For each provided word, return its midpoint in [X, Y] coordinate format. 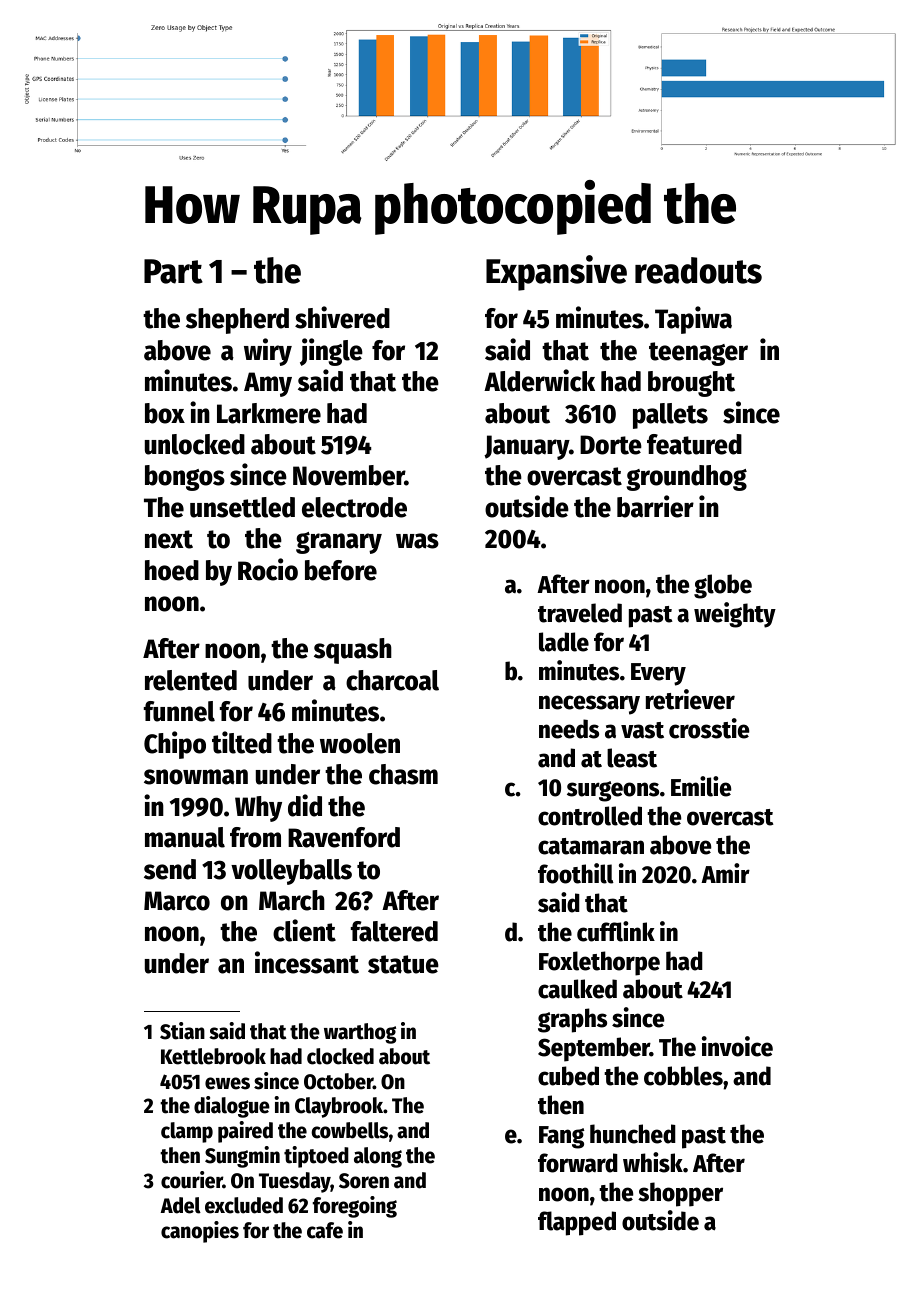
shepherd [237, 321]
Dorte [611, 445]
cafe [325, 1230]
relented [191, 680]
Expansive [556, 273]
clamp [187, 1132]
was [417, 541]
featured [694, 444]
